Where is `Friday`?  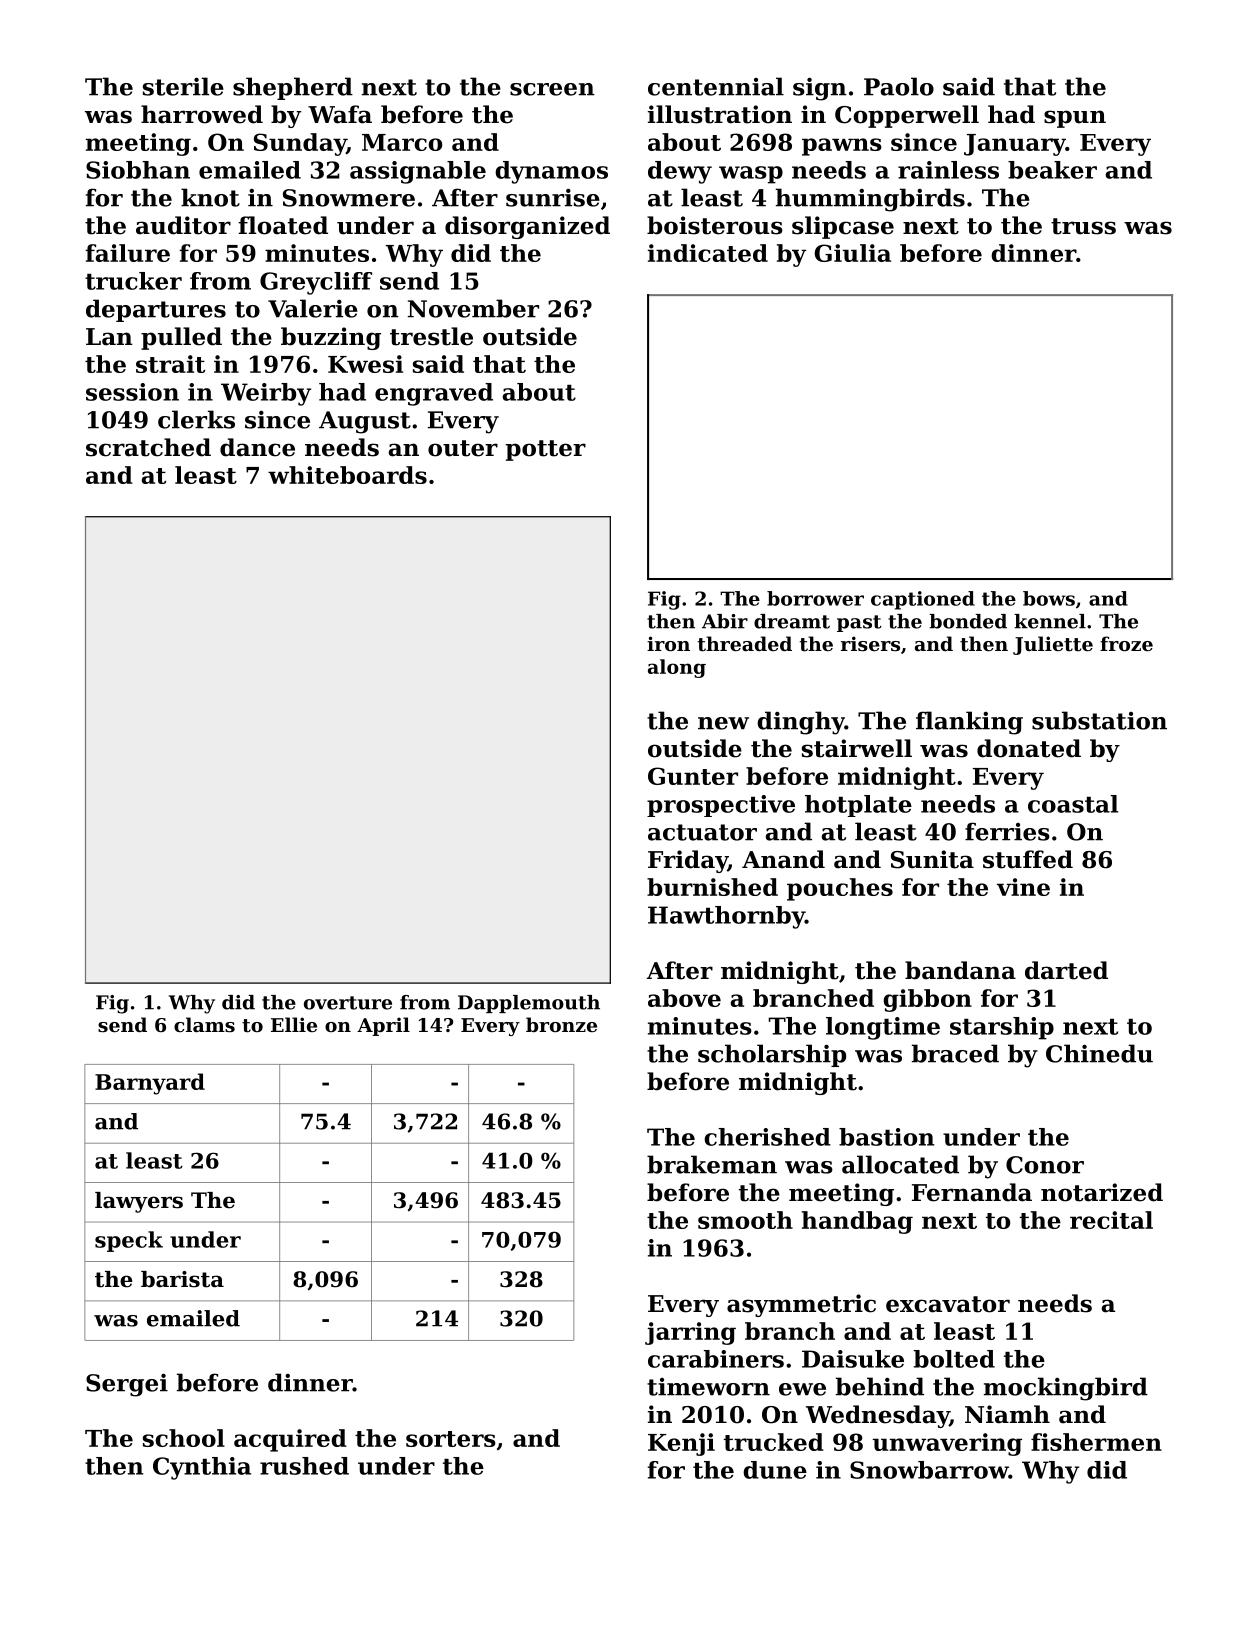
Friday is located at coordinates (688, 861).
